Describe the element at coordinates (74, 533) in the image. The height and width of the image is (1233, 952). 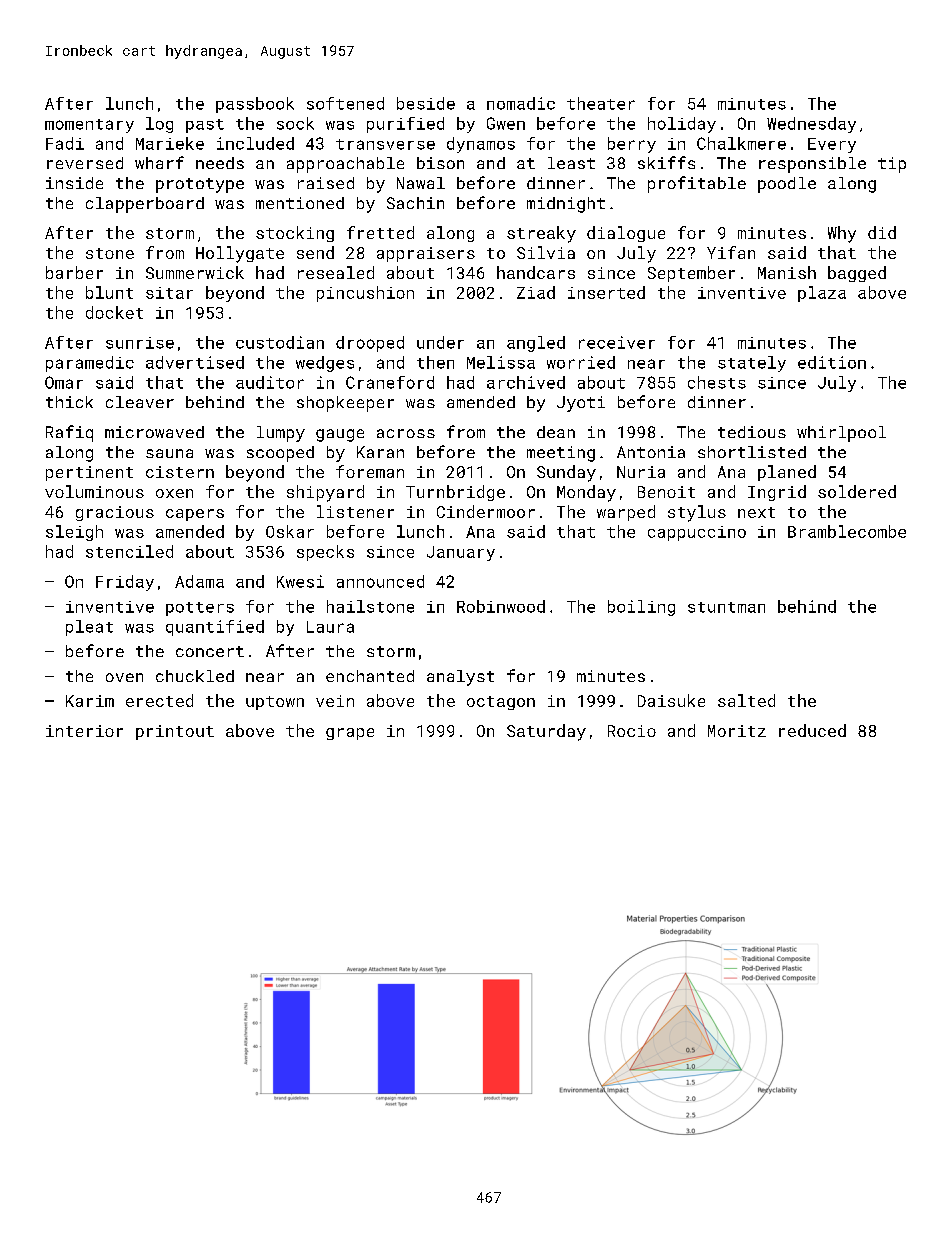
I see `sleigh` at that location.
